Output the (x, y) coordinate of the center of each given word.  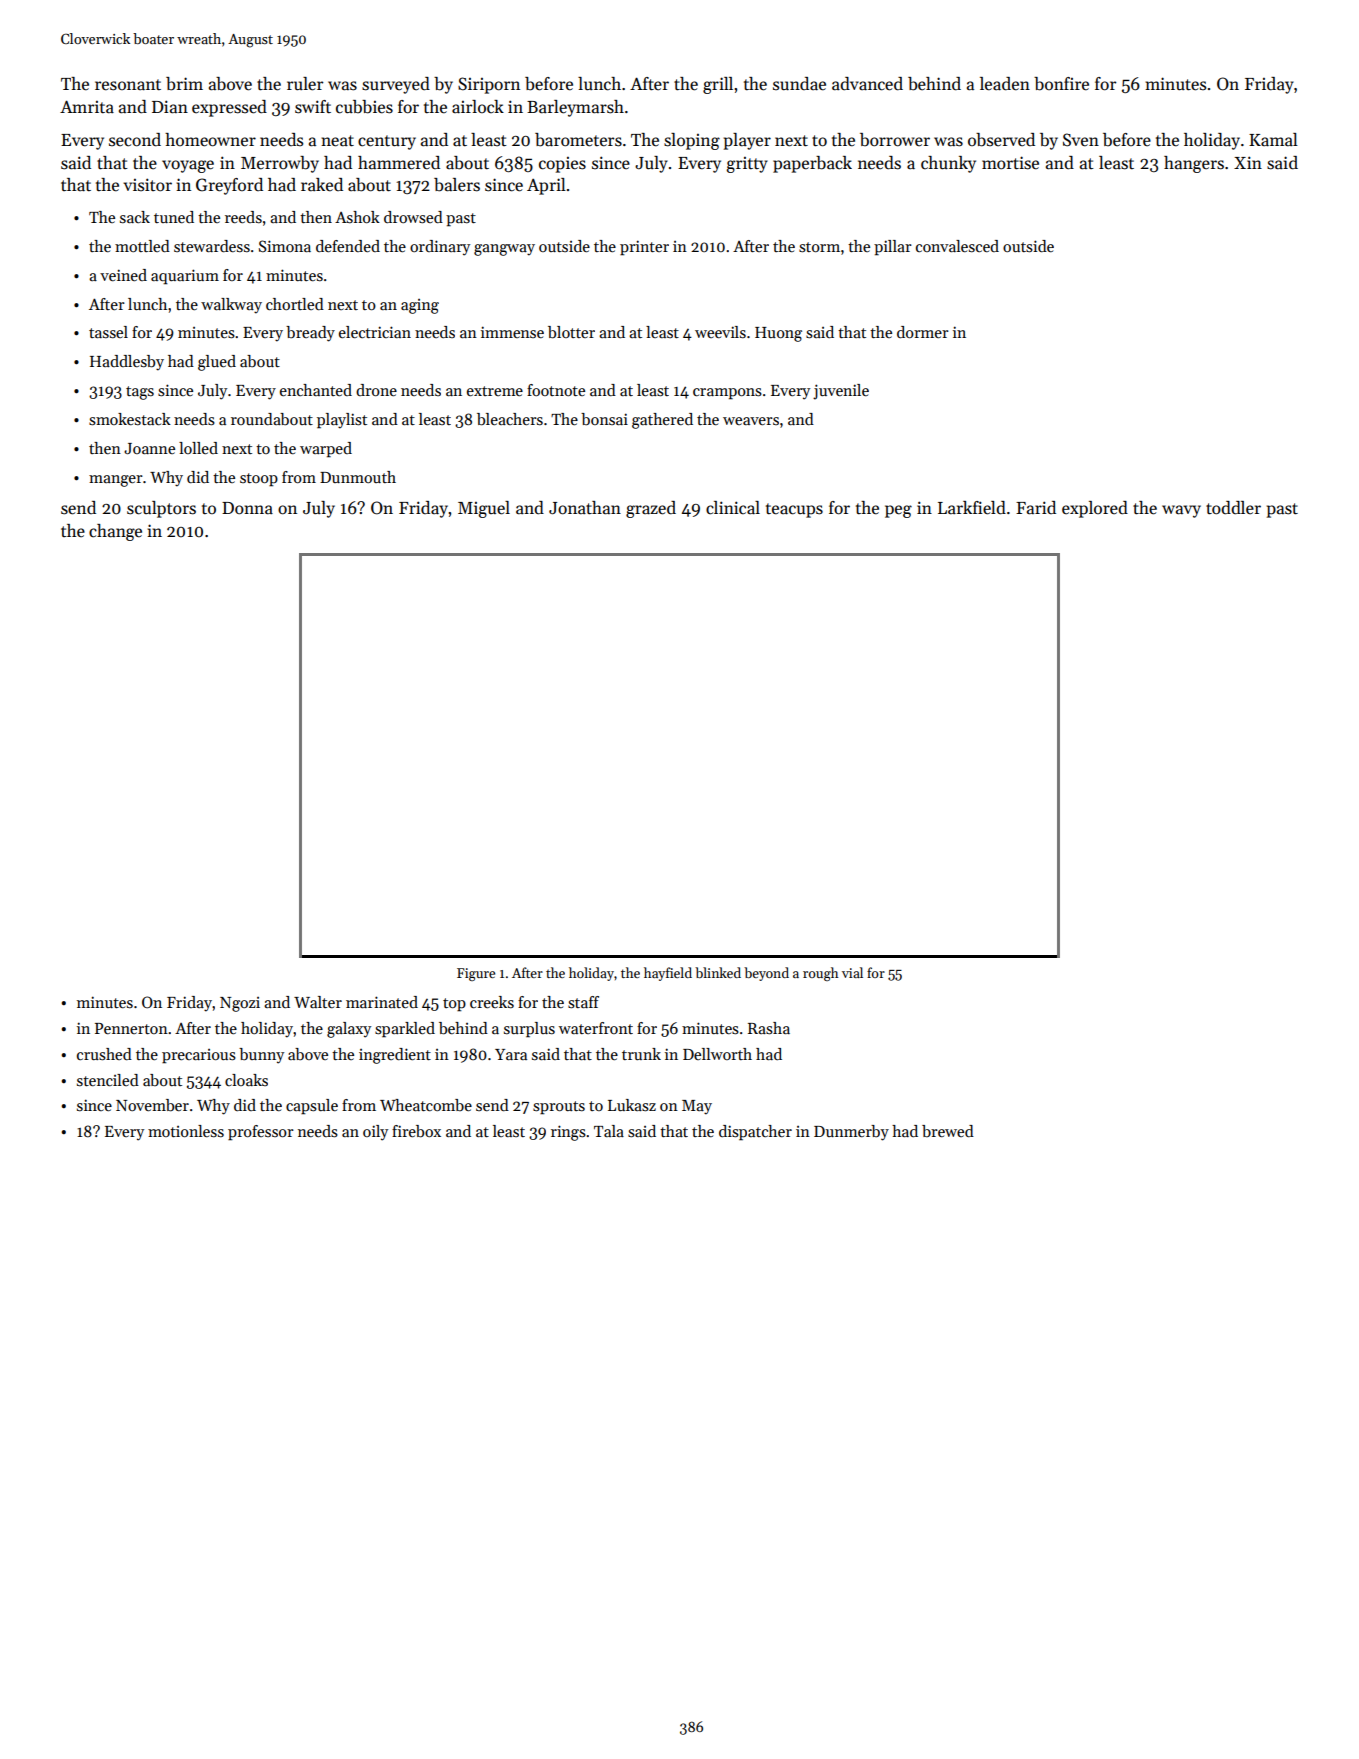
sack (135, 217)
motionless (186, 1131)
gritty (747, 165)
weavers (751, 421)
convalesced (957, 246)
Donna (247, 508)
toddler (1233, 508)
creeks (492, 1002)
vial (852, 972)
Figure (476, 974)
